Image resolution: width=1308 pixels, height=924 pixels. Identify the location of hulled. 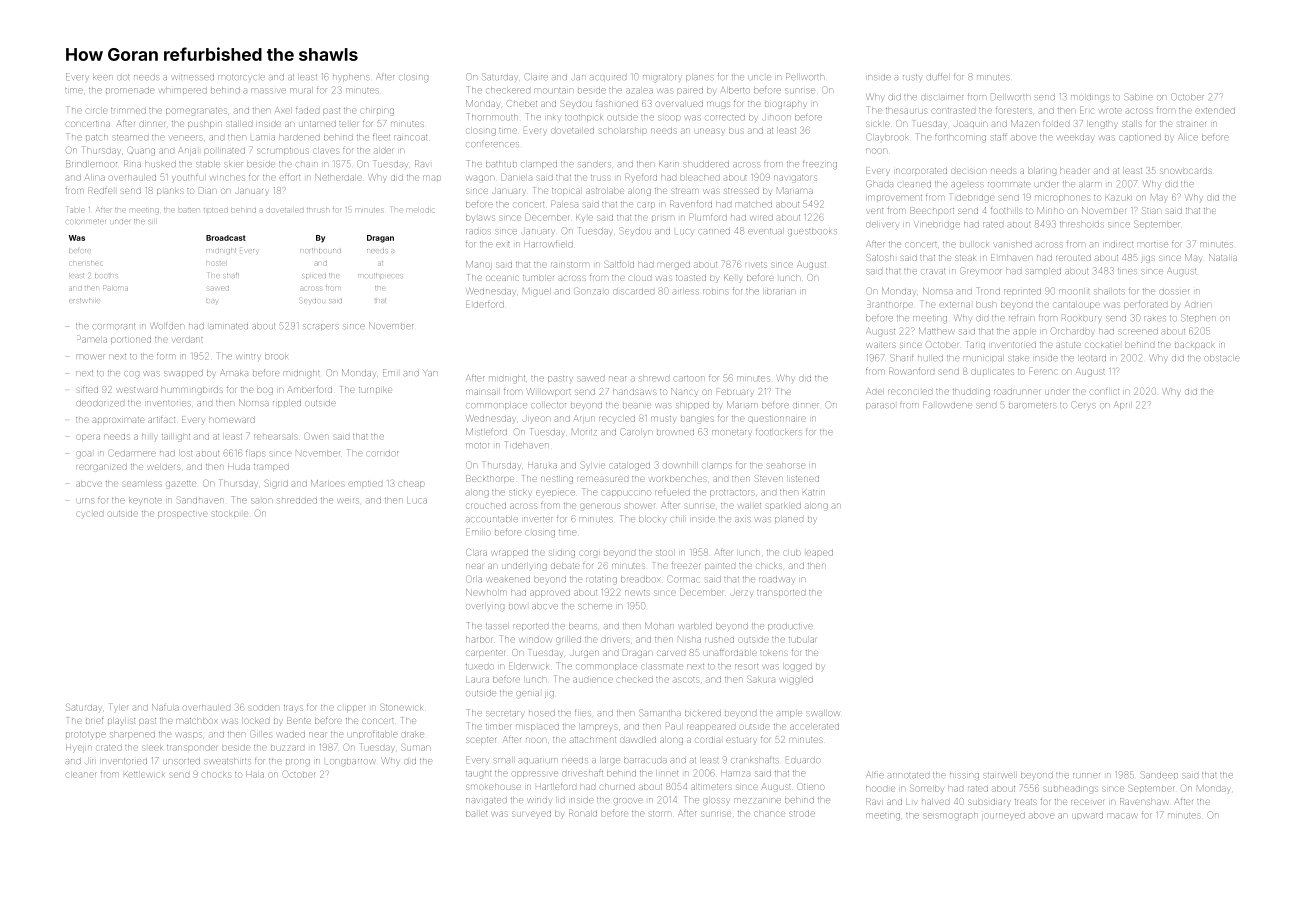
(930, 358).
